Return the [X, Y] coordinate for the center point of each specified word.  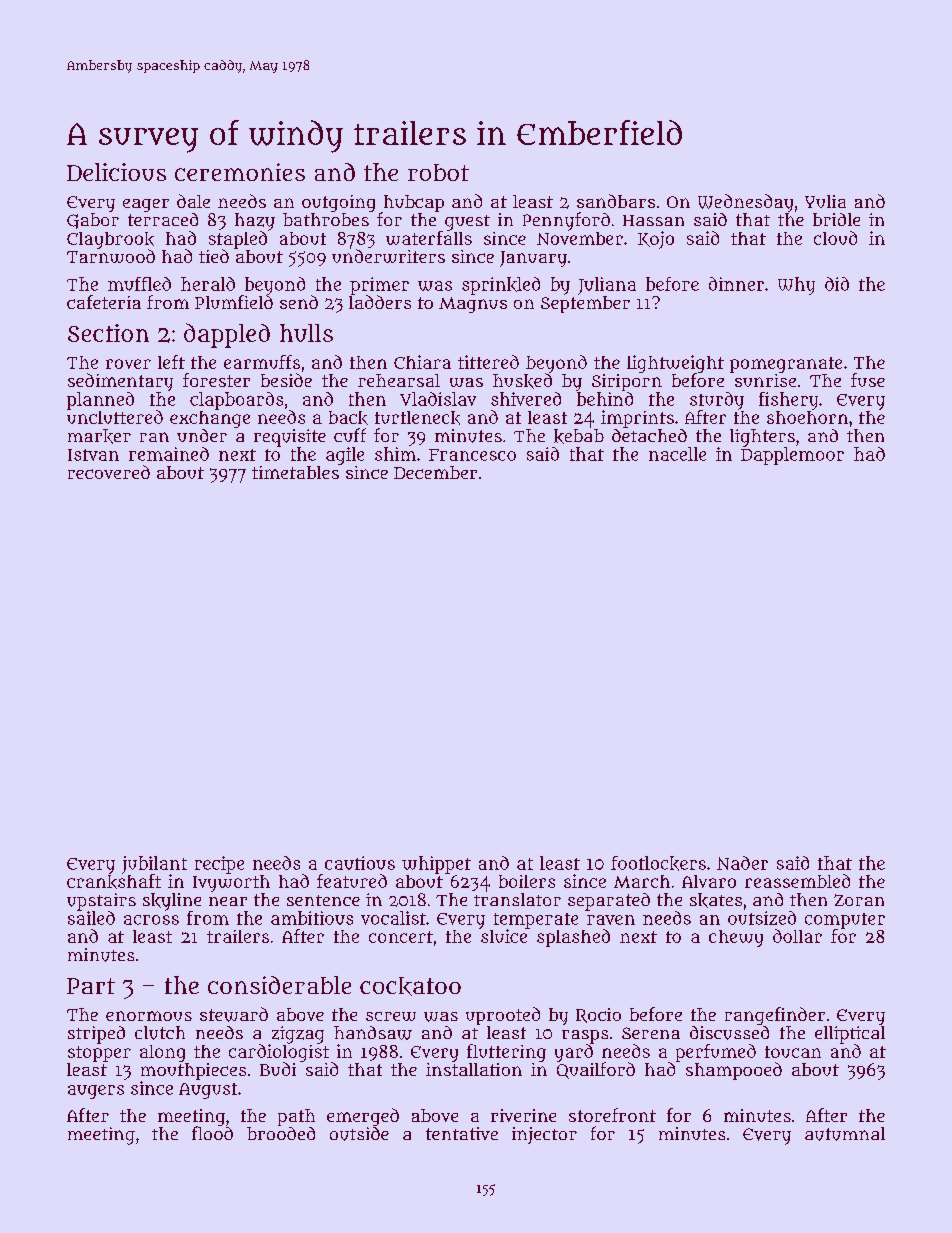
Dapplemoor [792, 456]
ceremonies [240, 172]
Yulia [825, 201]
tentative [462, 1133]
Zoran [859, 900]
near [228, 901]
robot [438, 172]
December [435, 472]
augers [96, 1092]
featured [352, 881]
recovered [109, 472]
